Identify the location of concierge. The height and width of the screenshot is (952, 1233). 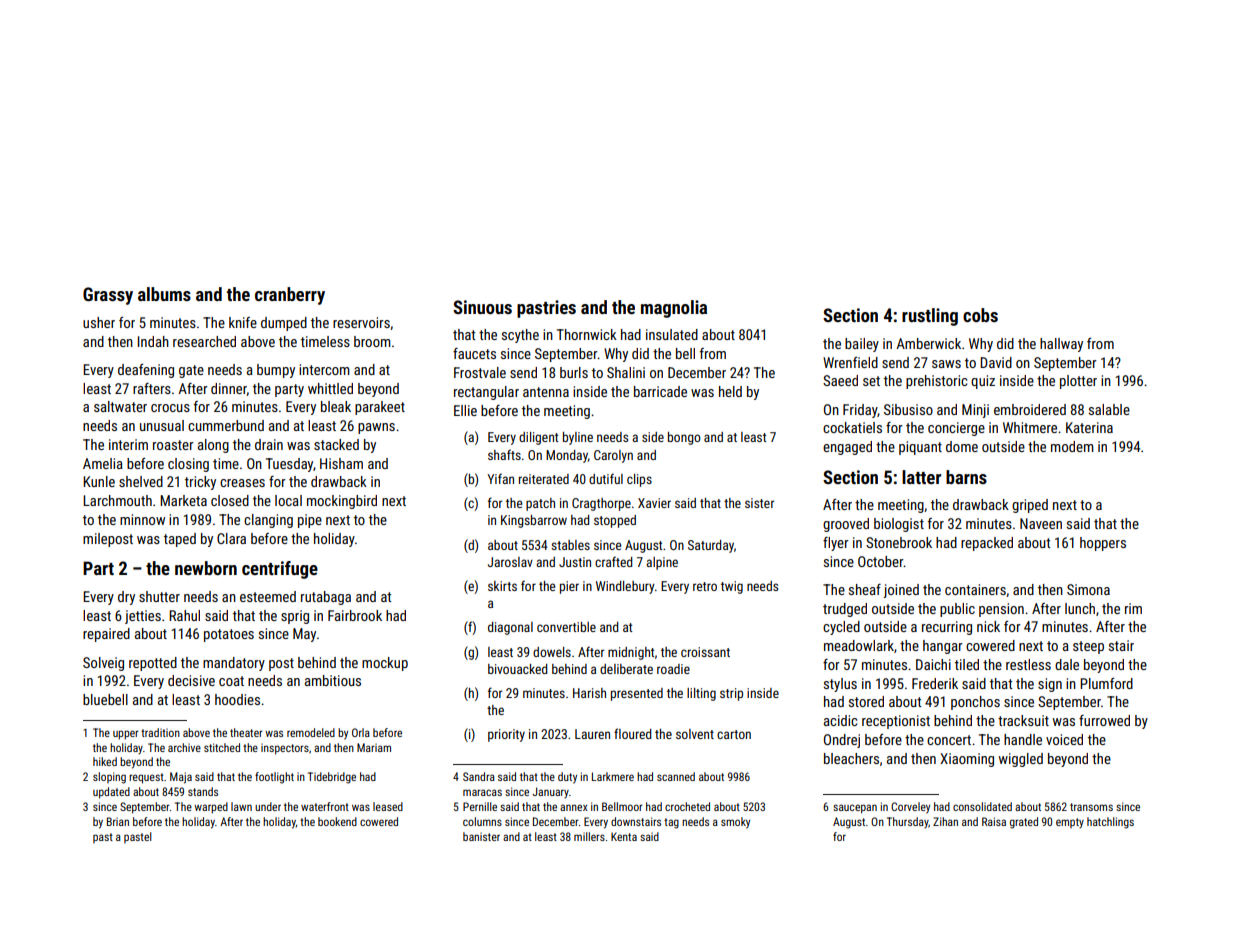
(956, 429).
